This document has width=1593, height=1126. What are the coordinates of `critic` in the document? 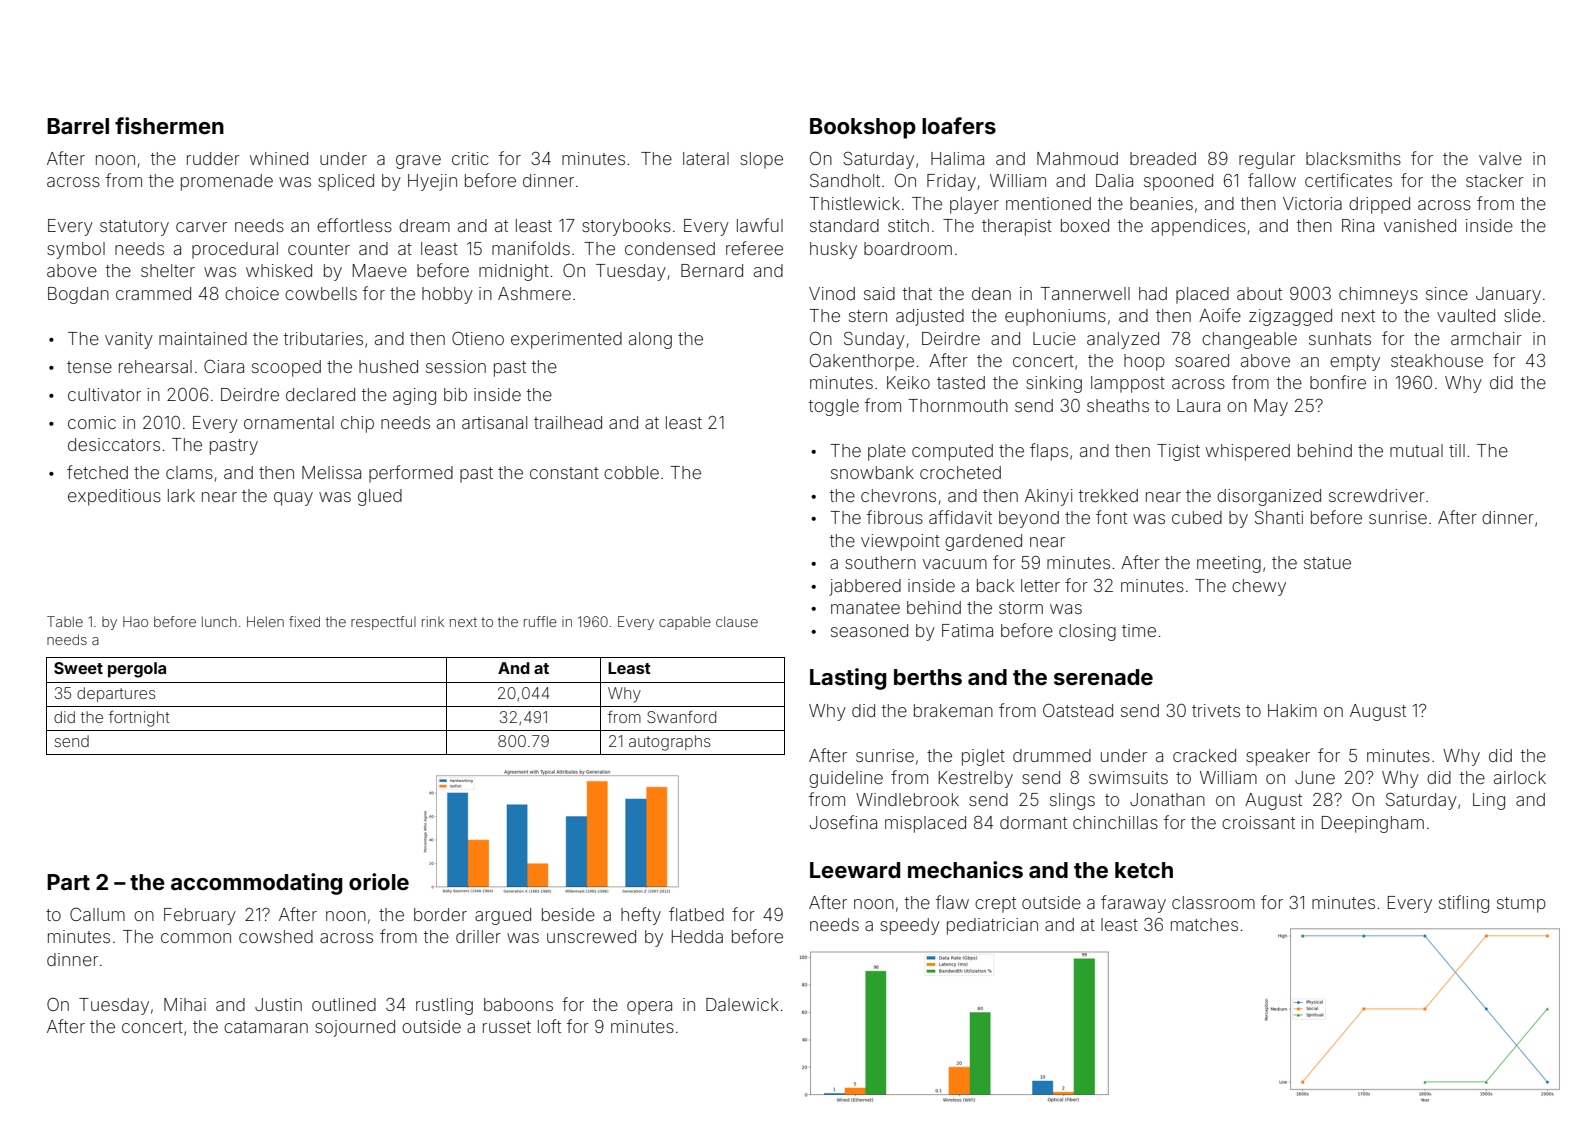 It's located at (470, 158).
